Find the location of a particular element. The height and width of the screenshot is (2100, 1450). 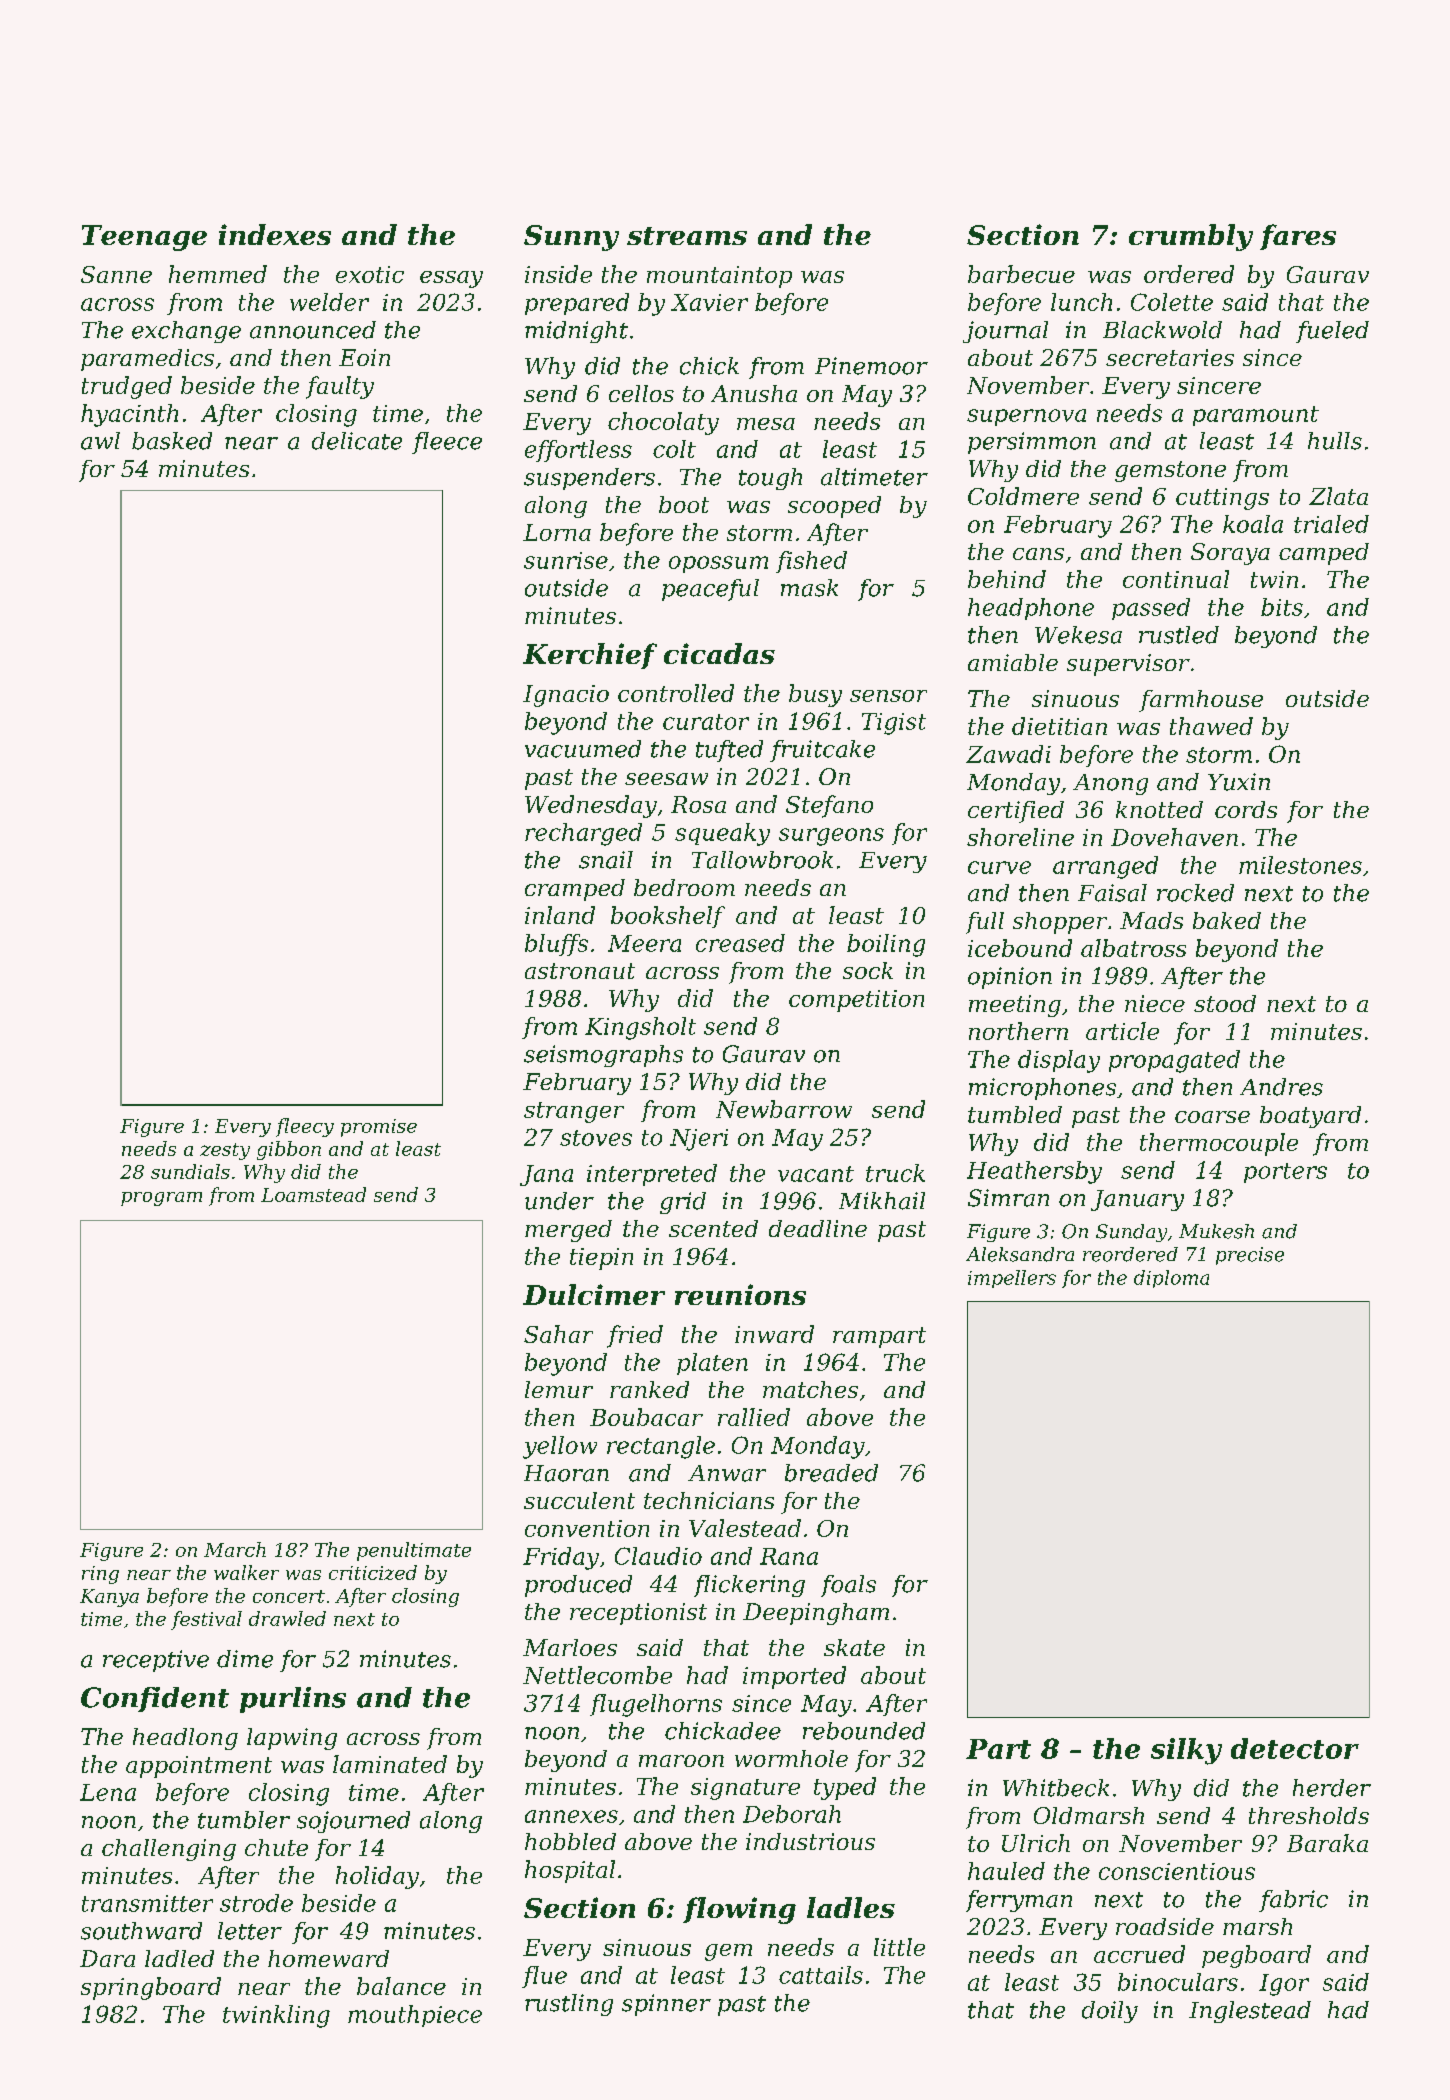

transmitter is located at coordinates (147, 1903).
